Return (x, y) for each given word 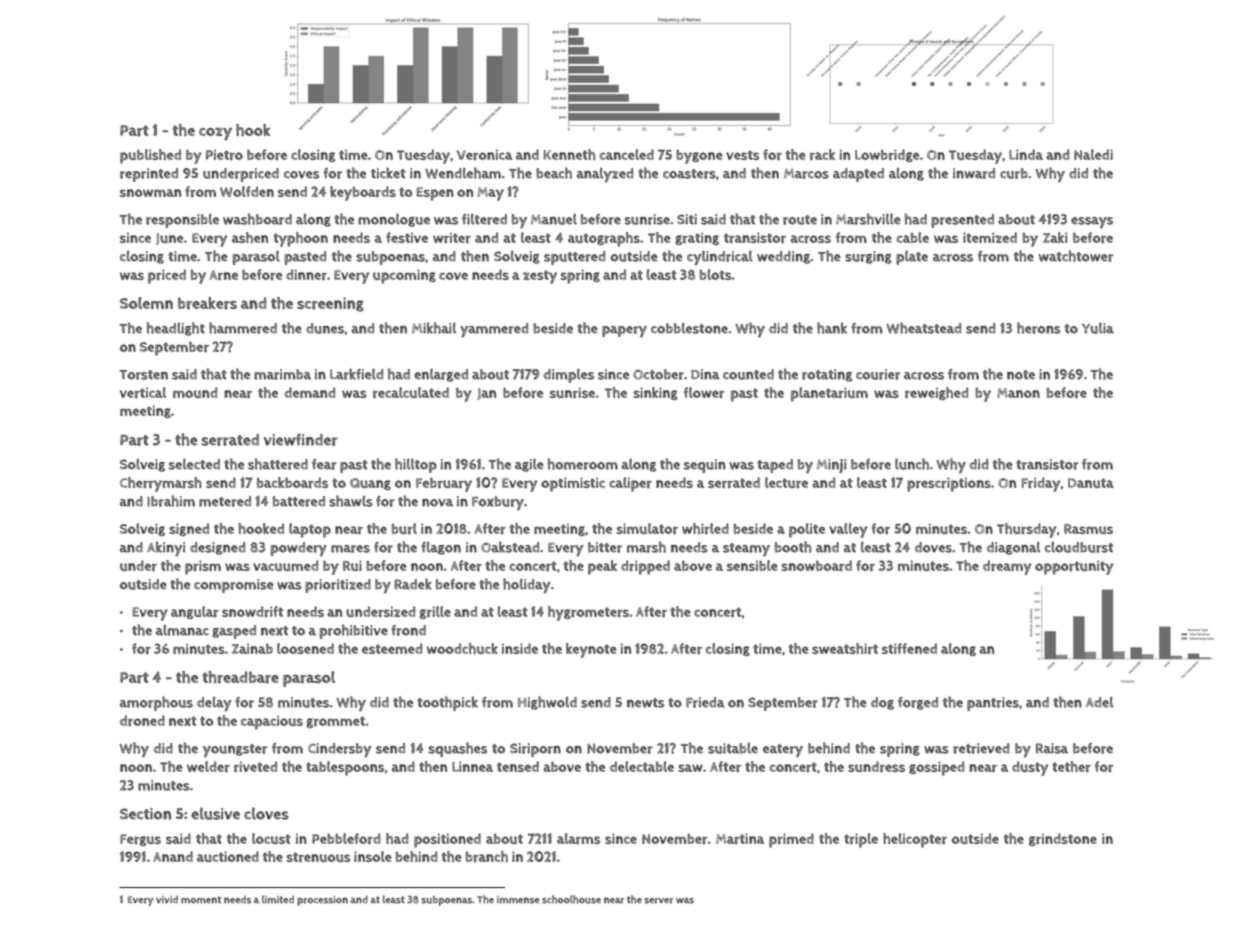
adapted (858, 175)
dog (882, 703)
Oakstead (510, 547)
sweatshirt (845, 648)
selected (194, 464)
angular (195, 612)
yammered (494, 330)
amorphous (156, 703)
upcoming (404, 276)
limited (278, 899)
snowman (150, 193)
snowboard (817, 565)
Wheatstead (923, 328)
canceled (627, 154)
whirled (705, 528)
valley (848, 530)
